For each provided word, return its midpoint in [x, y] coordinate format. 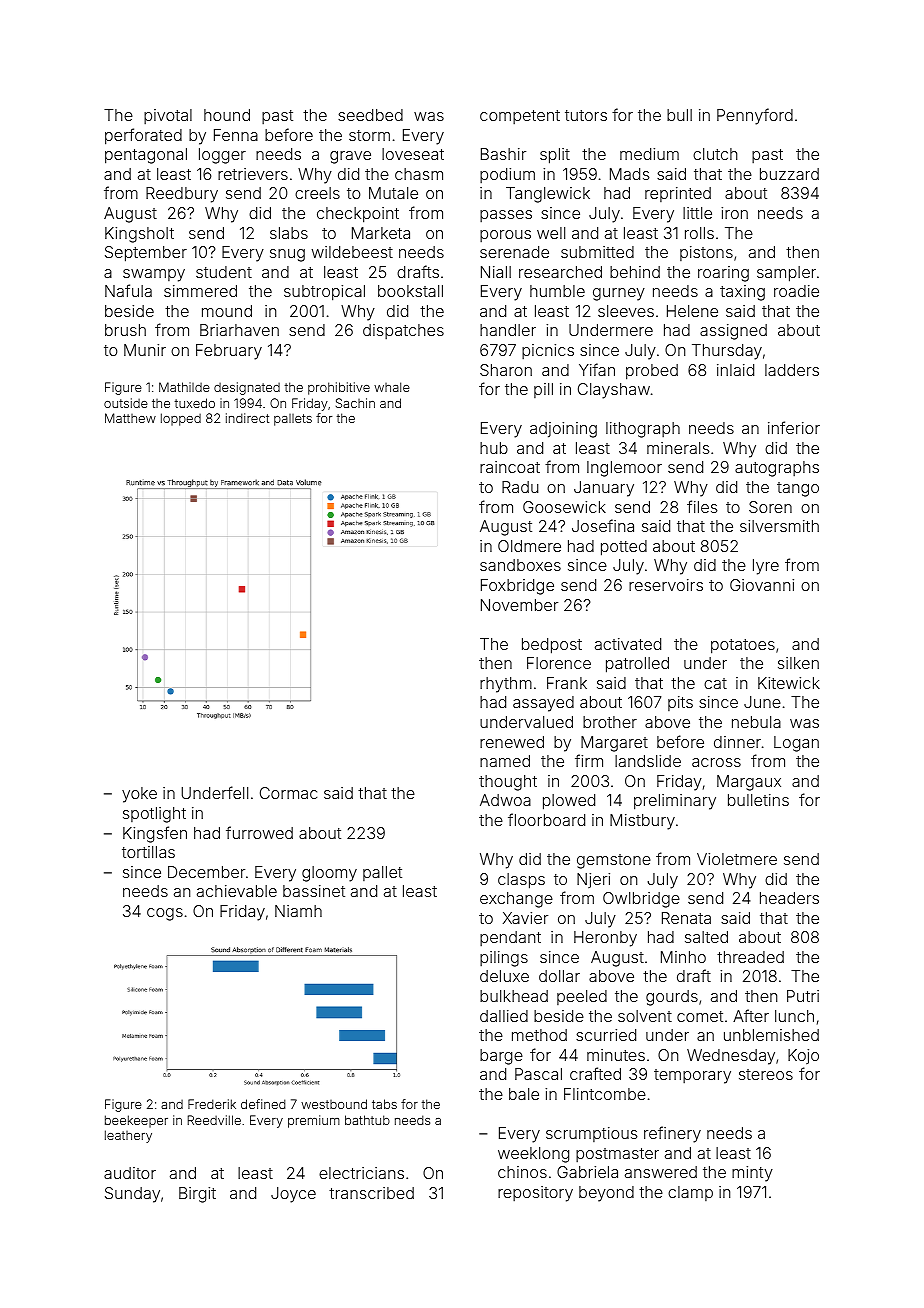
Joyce [293, 1195]
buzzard [789, 174]
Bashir [503, 154]
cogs [165, 914]
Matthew [130, 418]
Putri [803, 996]
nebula [756, 722]
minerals [678, 448]
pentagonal [146, 156]
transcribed [371, 1193]
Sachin [355, 403]
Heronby [605, 939]
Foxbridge [517, 587]
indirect [247, 418]
